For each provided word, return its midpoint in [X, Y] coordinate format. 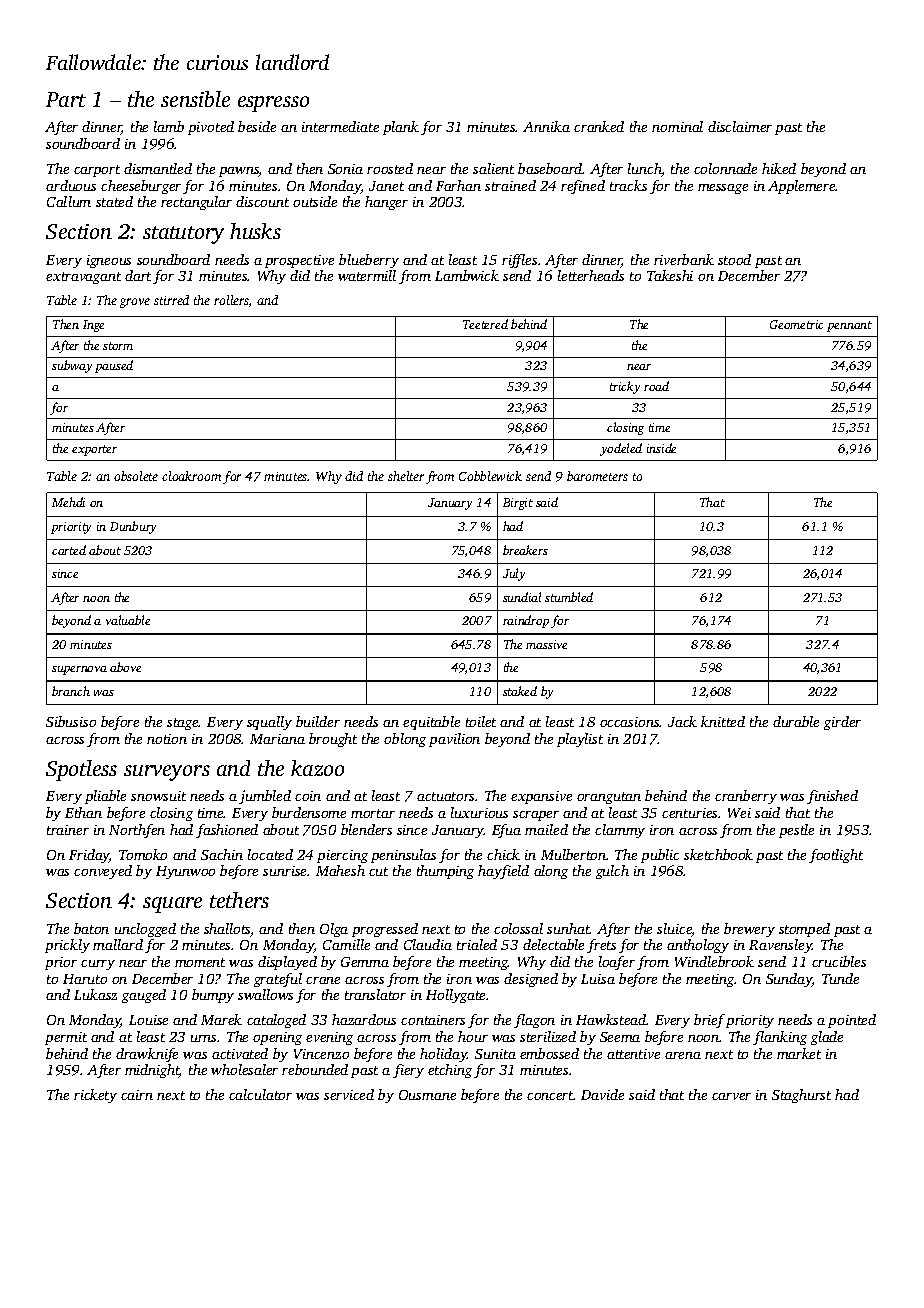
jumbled [265, 797]
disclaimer [740, 126]
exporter [94, 450]
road [656, 386]
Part [66, 99]
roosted [390, 168]
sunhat [568, 928]
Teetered [485, 324]
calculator [260, 1094]
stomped [804, 930]
